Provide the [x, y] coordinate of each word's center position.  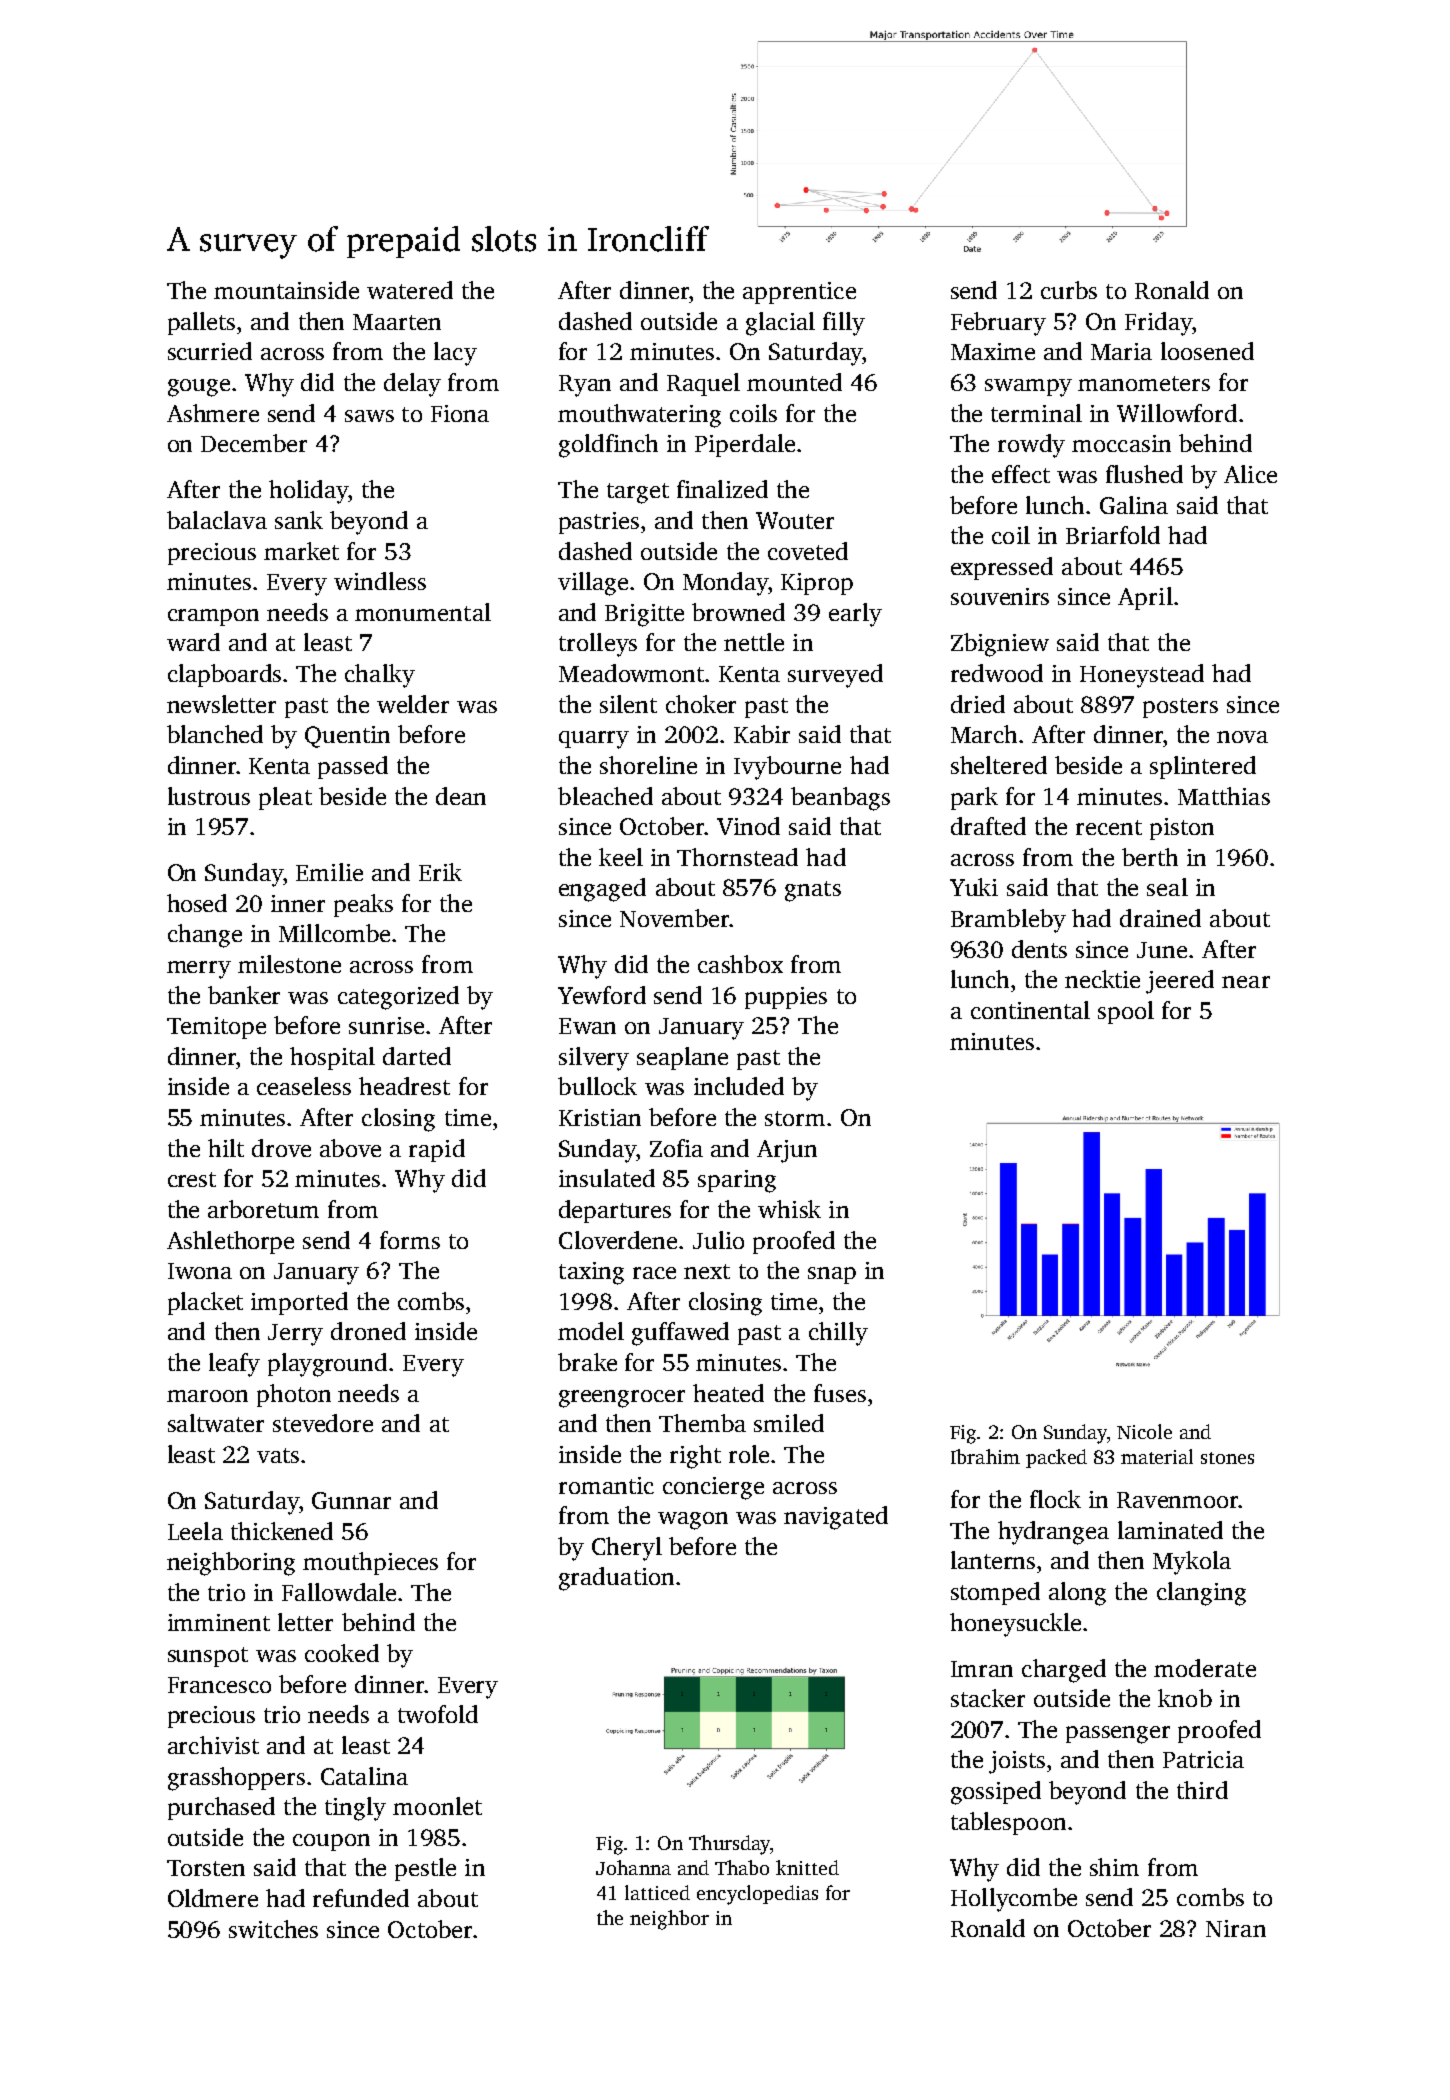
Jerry [295, 1335]
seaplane [682, 1058]
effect [1021, 474]
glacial [780, 324]
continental [1030, 1010]
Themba [702, 1423]
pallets [201, 323]
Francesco [219, 1685]
